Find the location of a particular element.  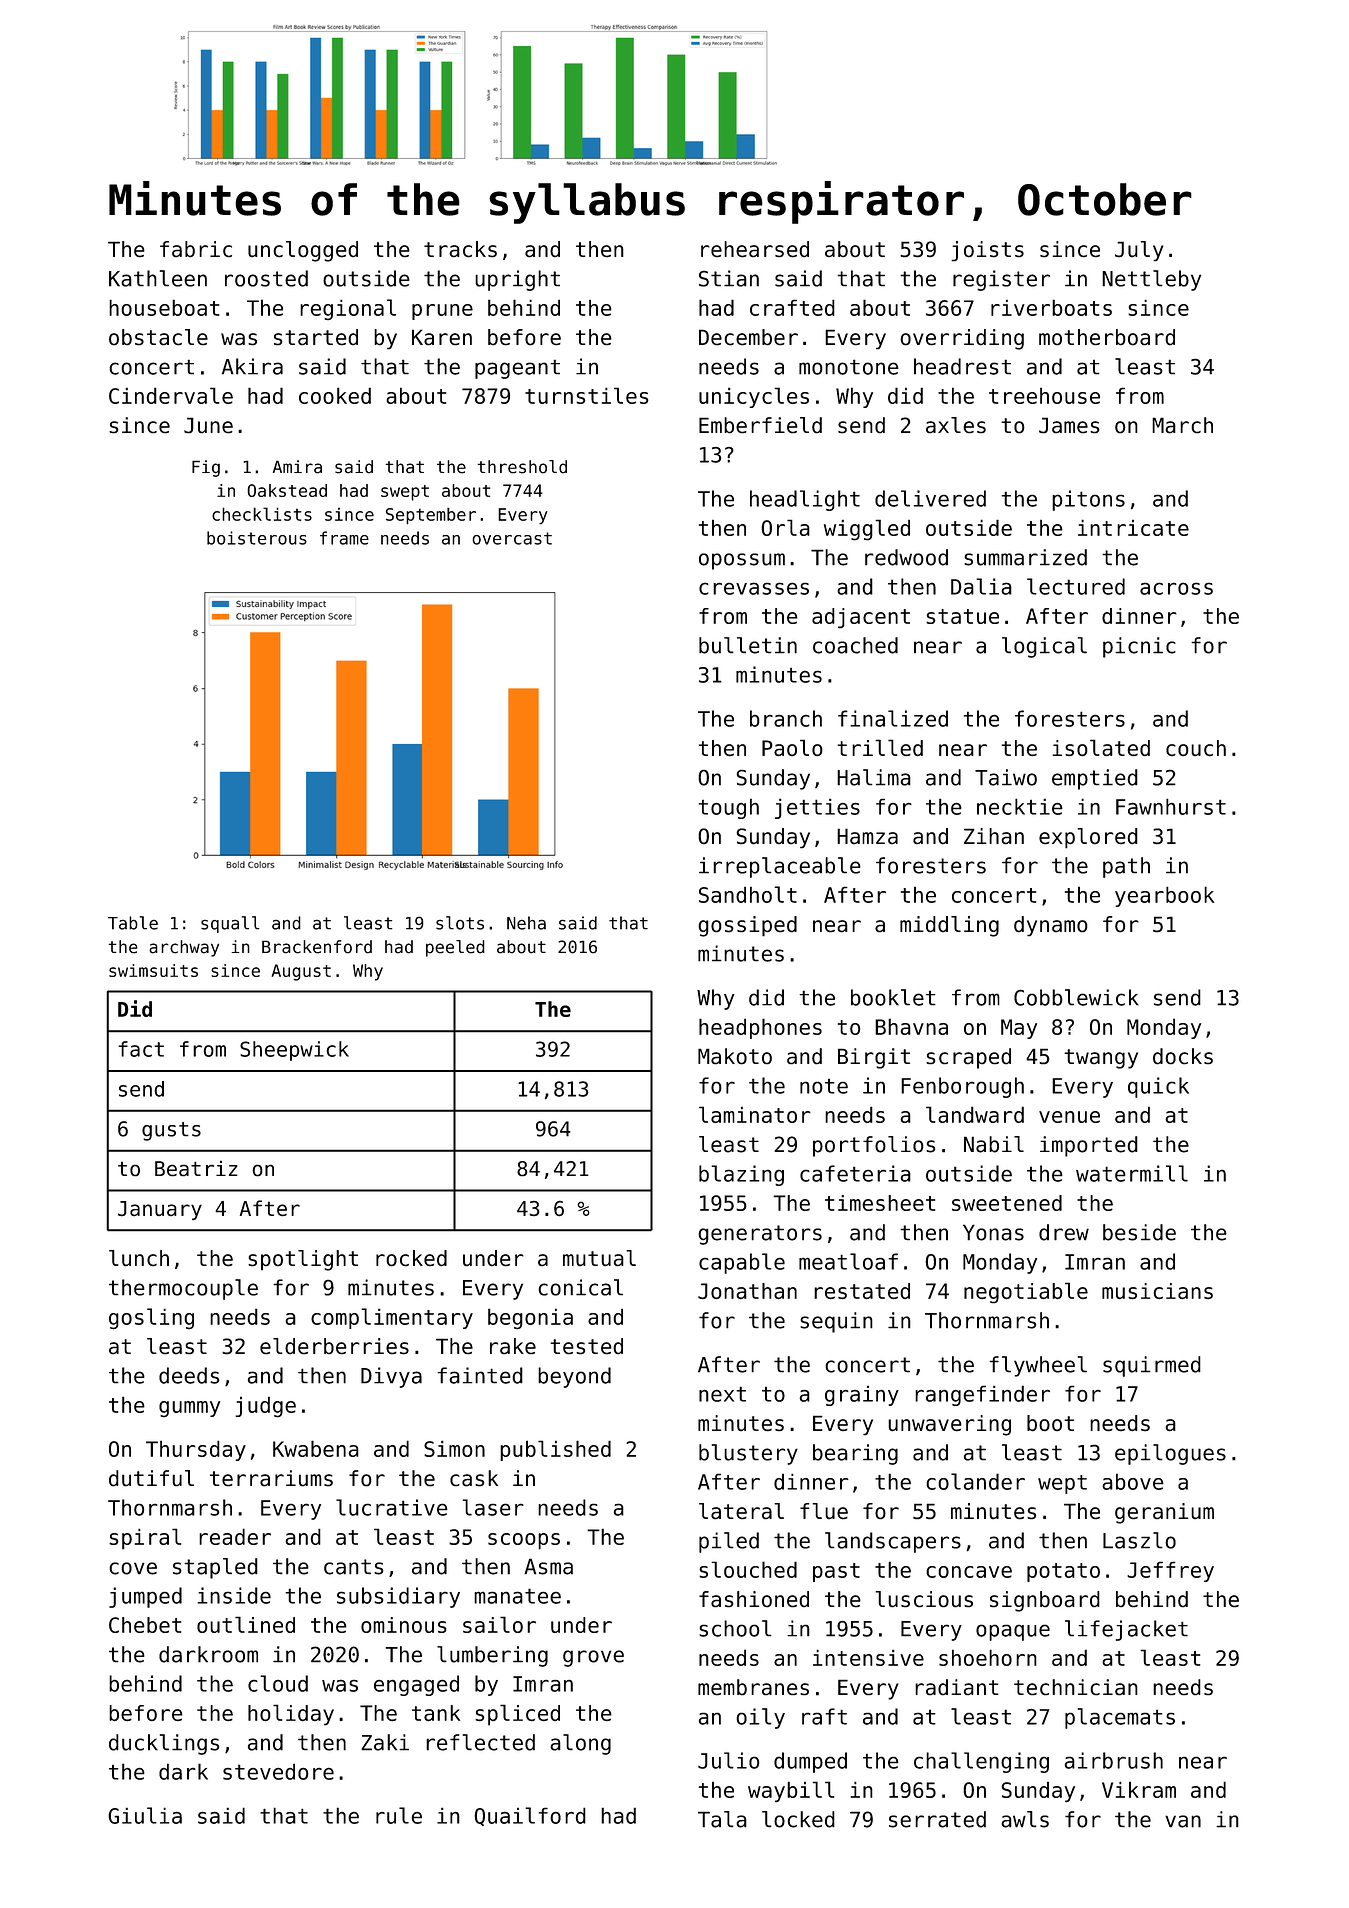

couch is located at coordinates (1196, 748).
